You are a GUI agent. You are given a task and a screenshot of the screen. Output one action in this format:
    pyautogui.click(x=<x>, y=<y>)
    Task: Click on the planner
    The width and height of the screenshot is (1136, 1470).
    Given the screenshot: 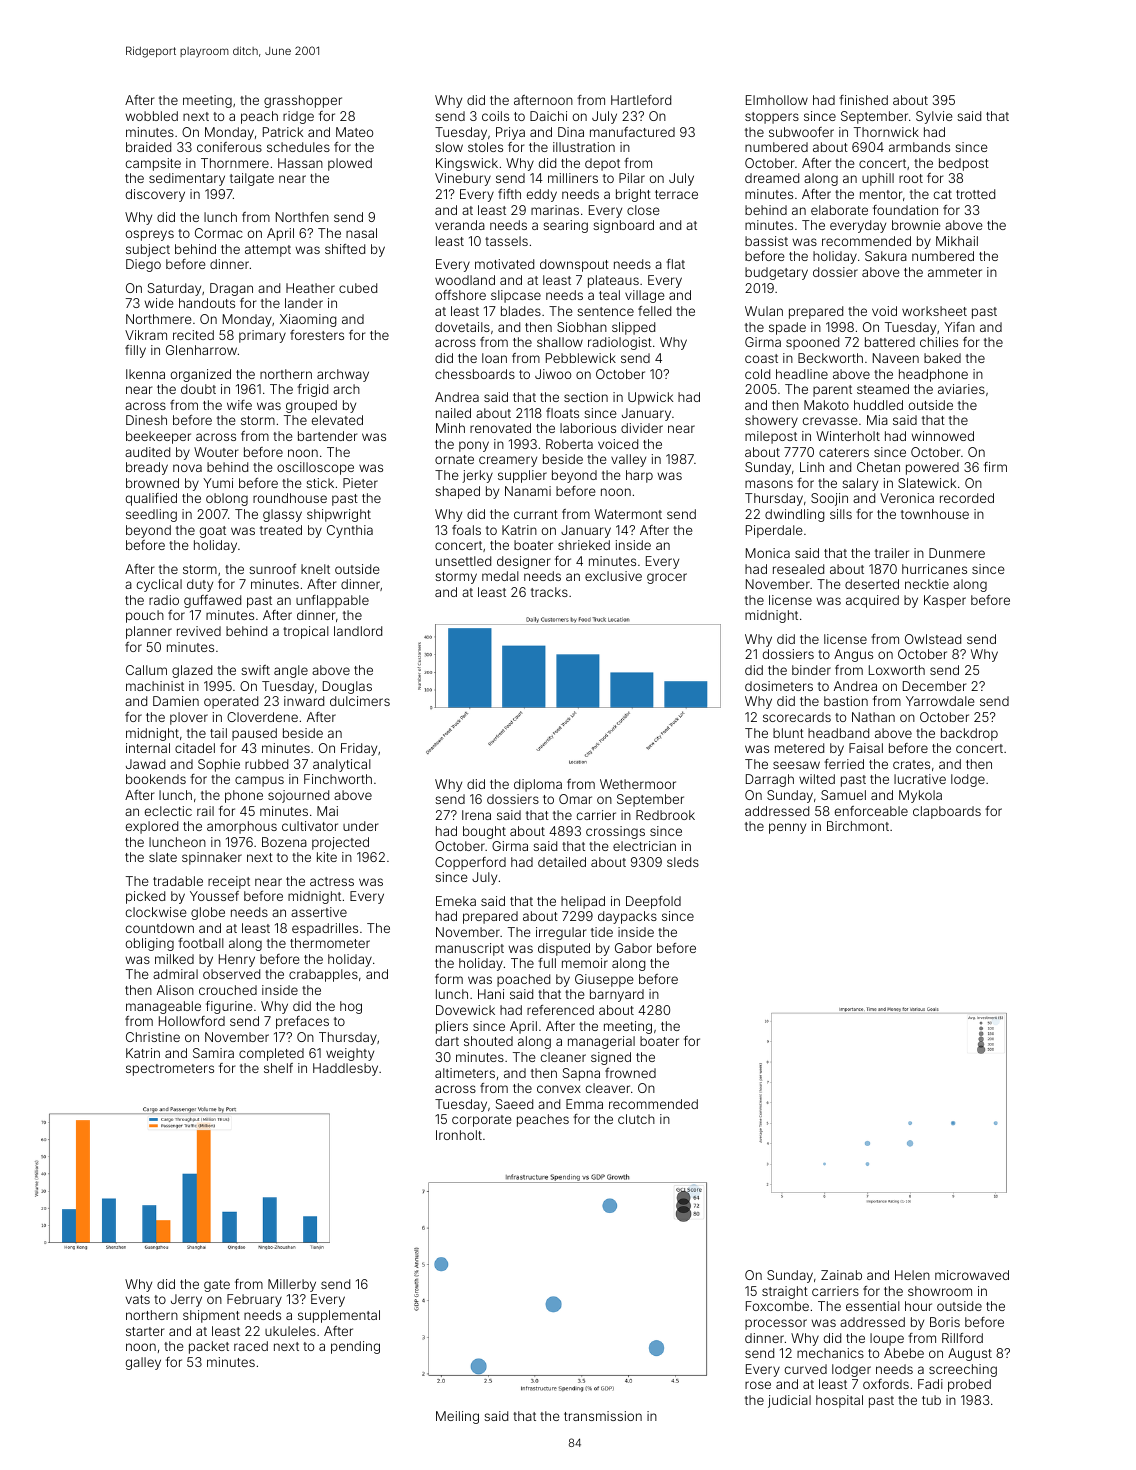 What is the action you would take?
    pyautogui.click(x=149, y=632)
